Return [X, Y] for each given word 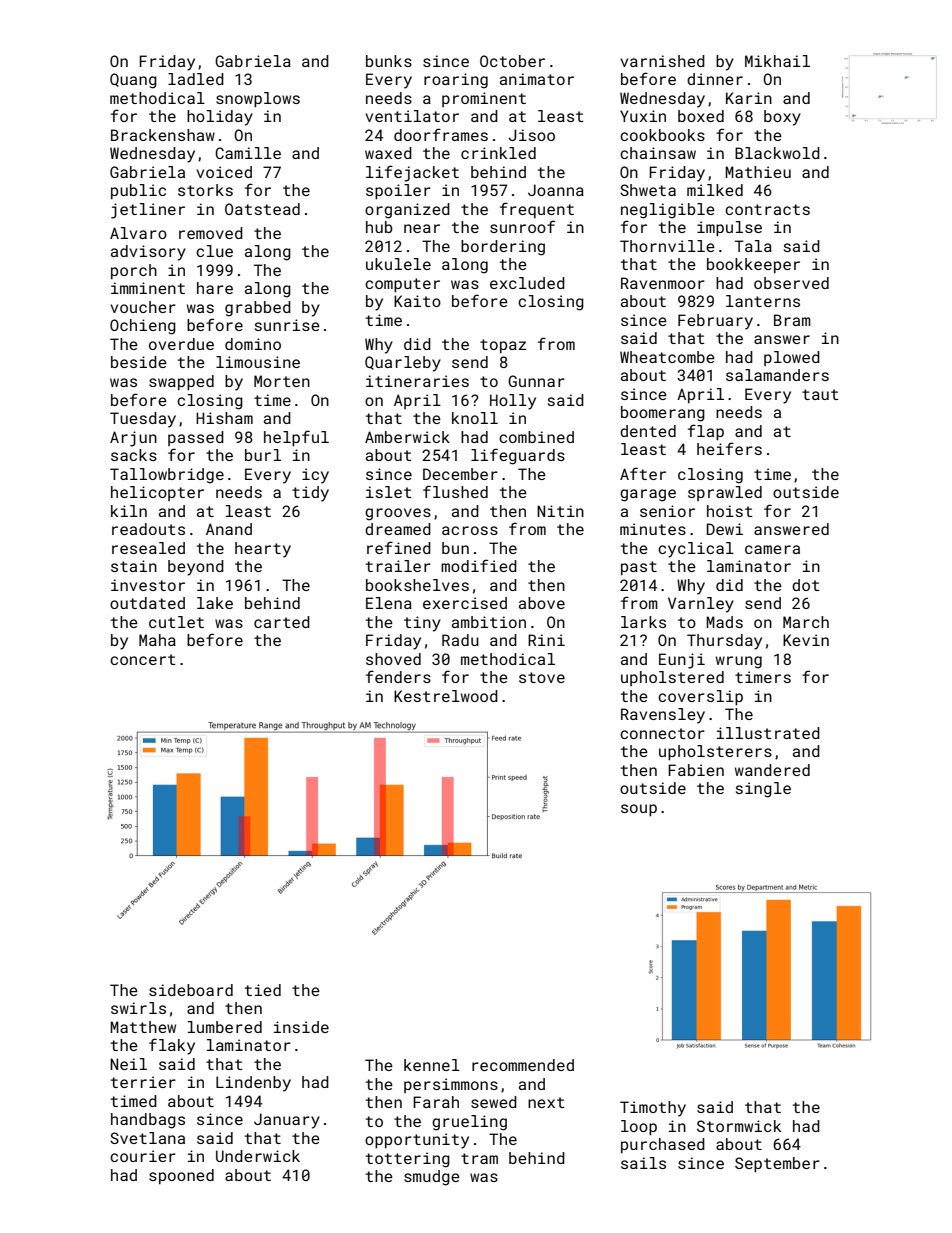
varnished [662, 61]
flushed [455, 491]
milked [715, 190]
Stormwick [739, 1126]
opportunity [417, 1141]
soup [639, 810]
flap [706, 432]
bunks [389, 61]
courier [143, 1156]
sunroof [522, 226]
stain [134, 566]
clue [214, 251]
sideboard [191, 990]
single [763, 790]
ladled [196, 79]
